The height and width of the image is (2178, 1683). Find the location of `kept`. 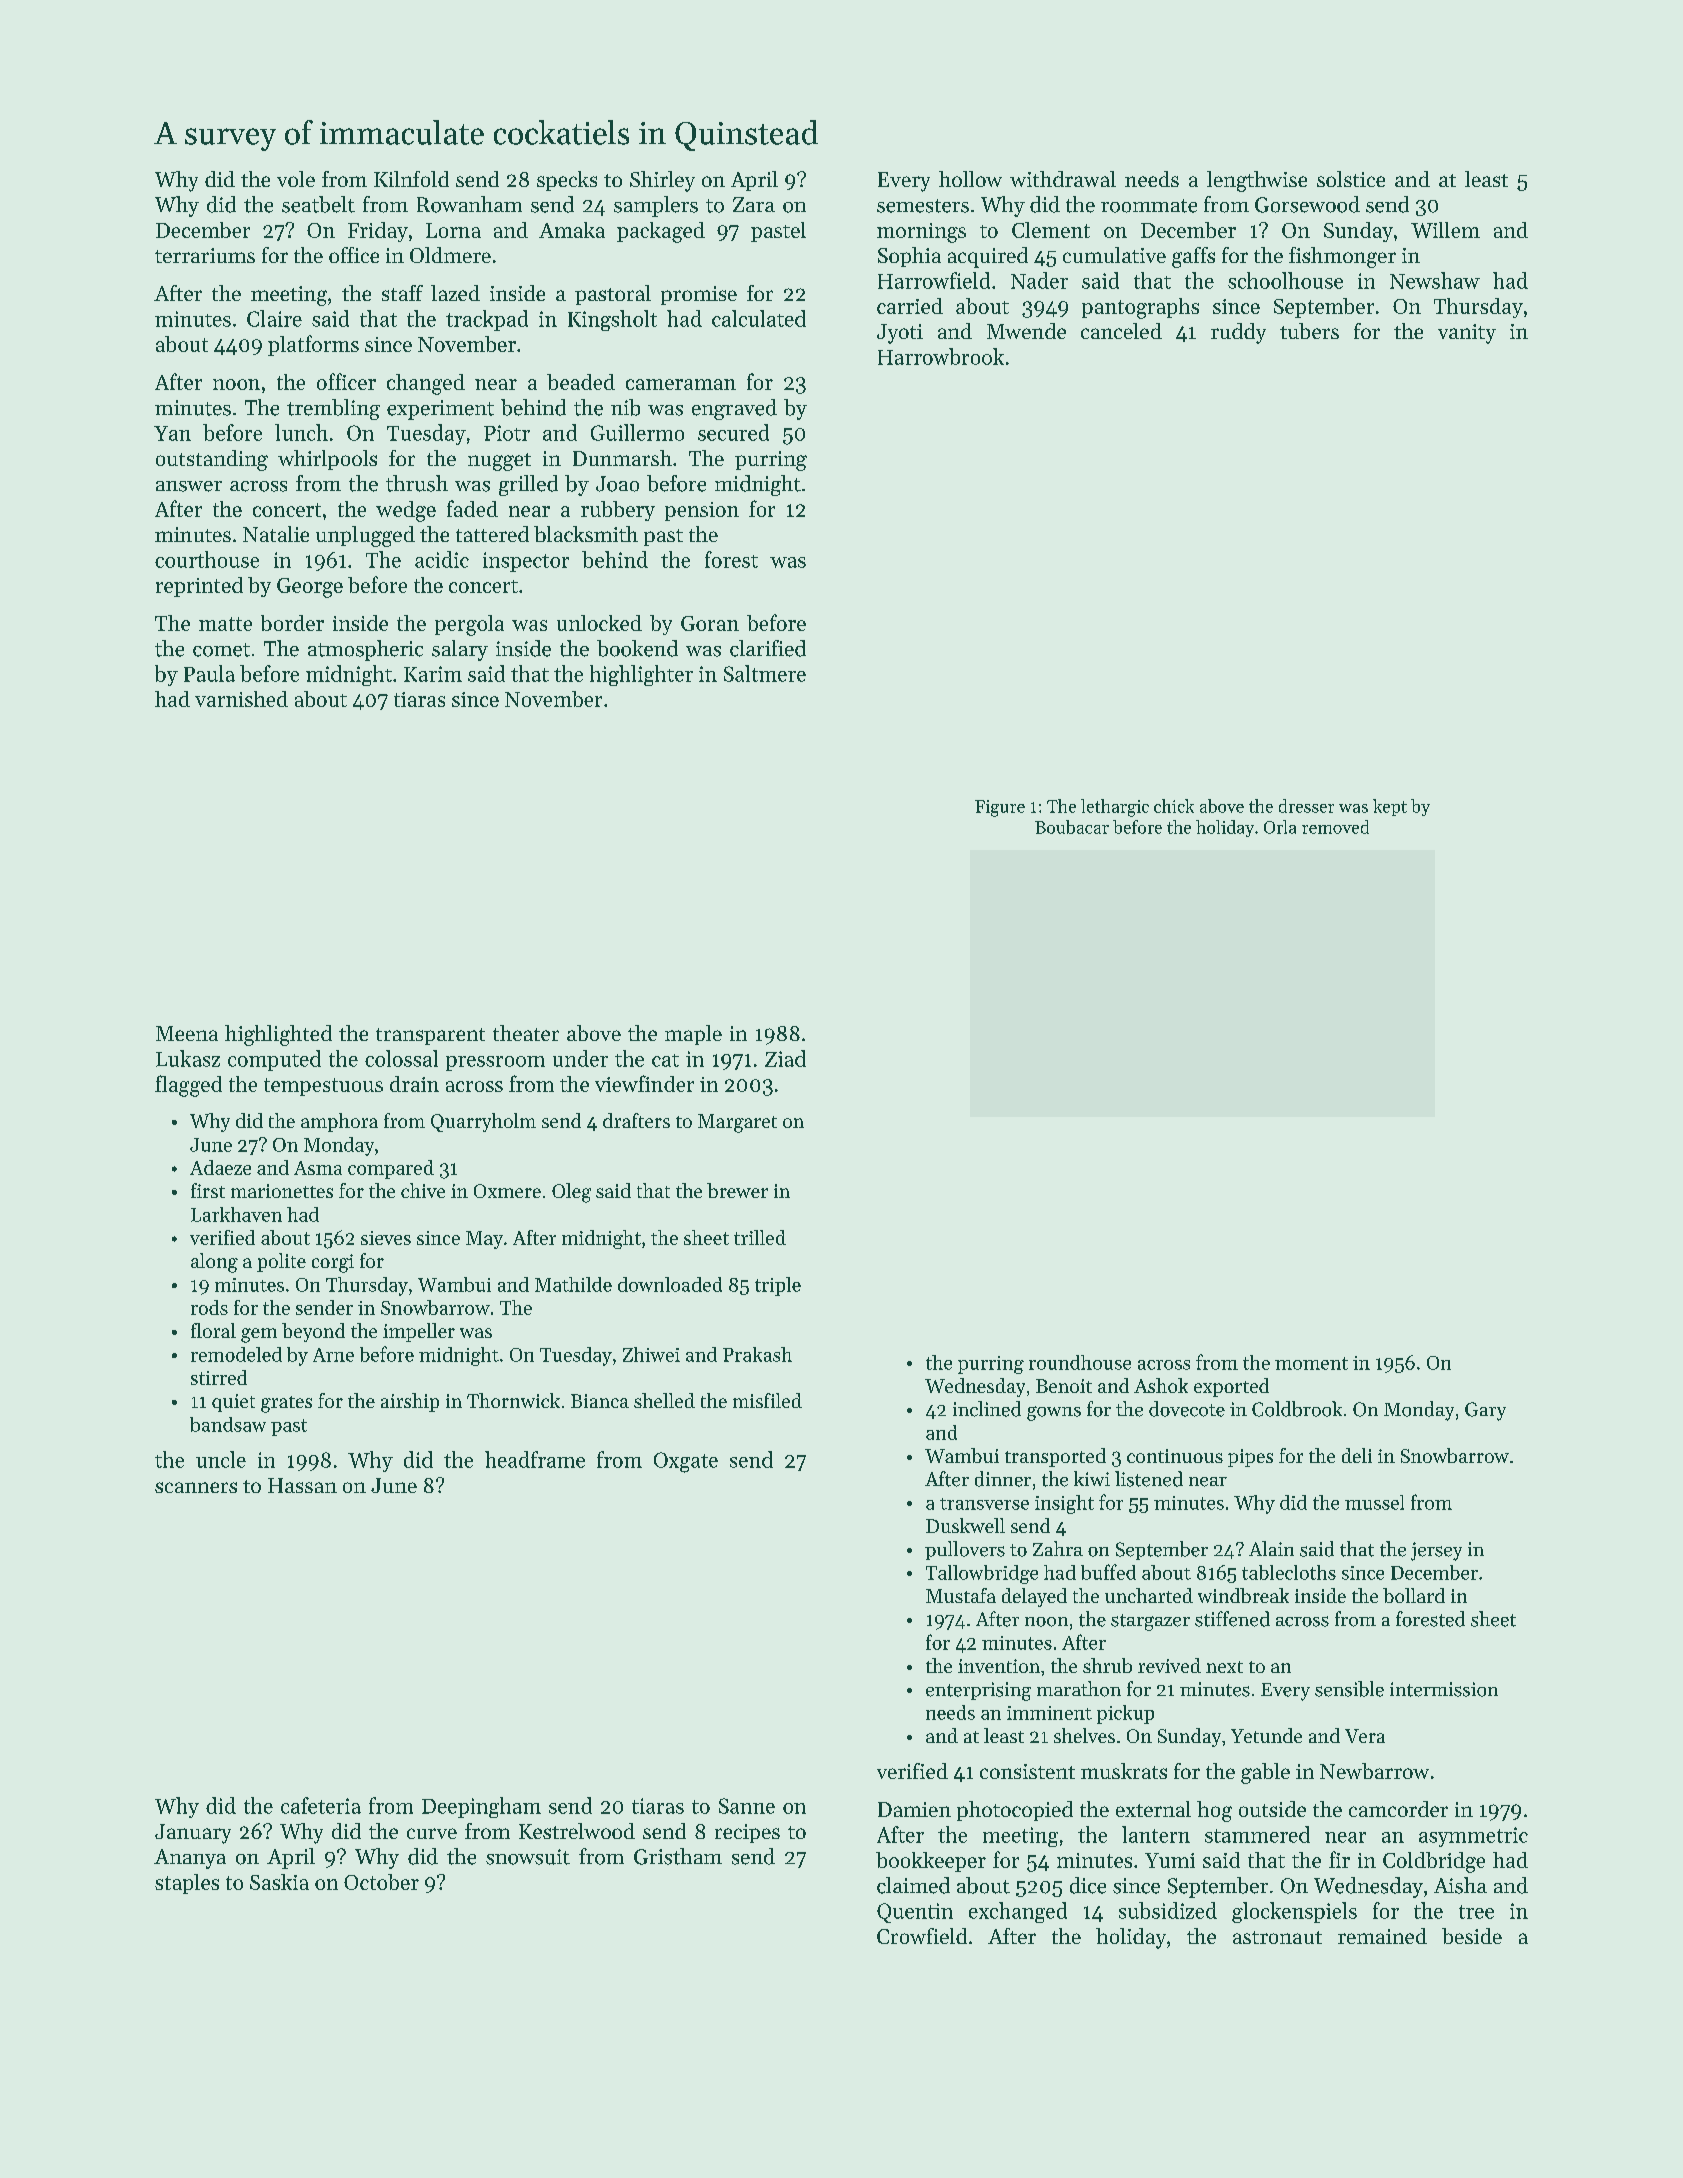

kept is located at coordinates (1390, 807).
